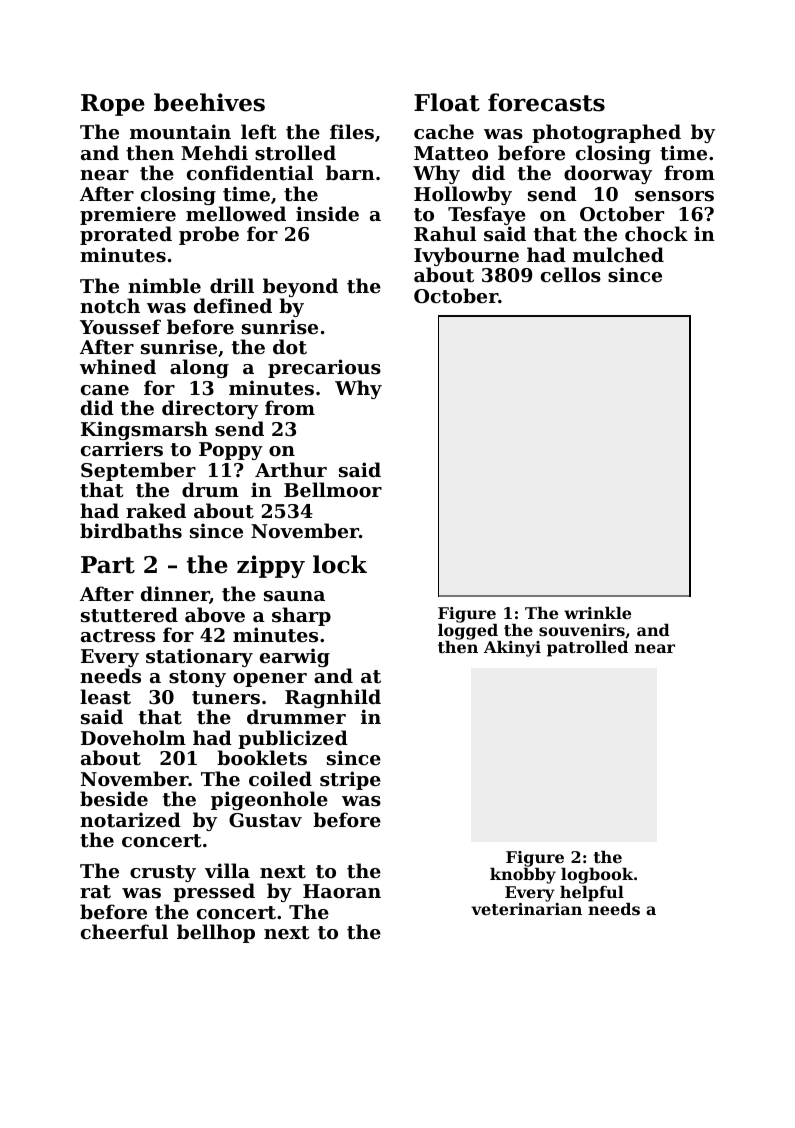 This screenshot has width=795, height=1128. I want to click on Haoran, so click(342, 891).
